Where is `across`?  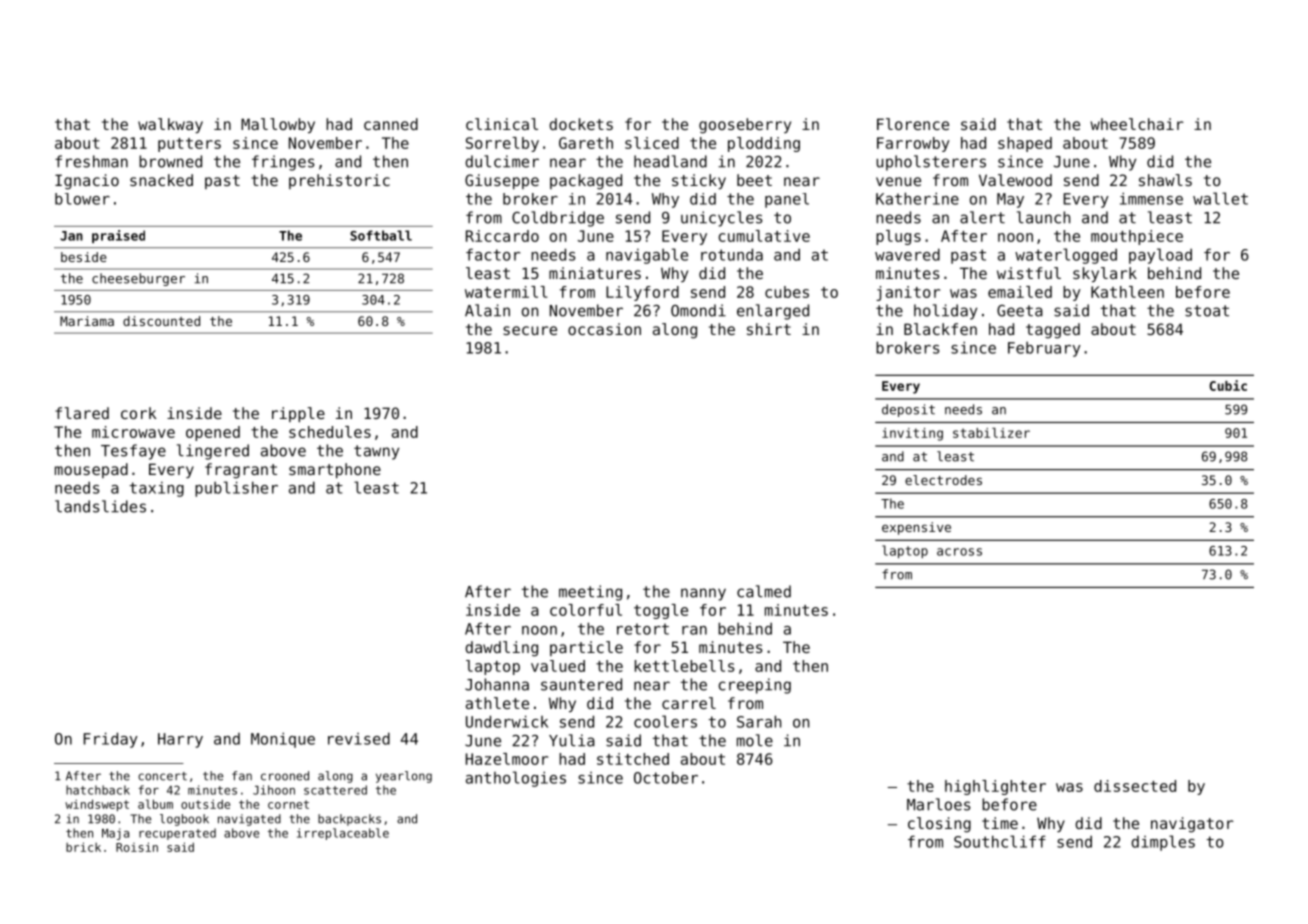
across is located at coordinates (959, 552).
